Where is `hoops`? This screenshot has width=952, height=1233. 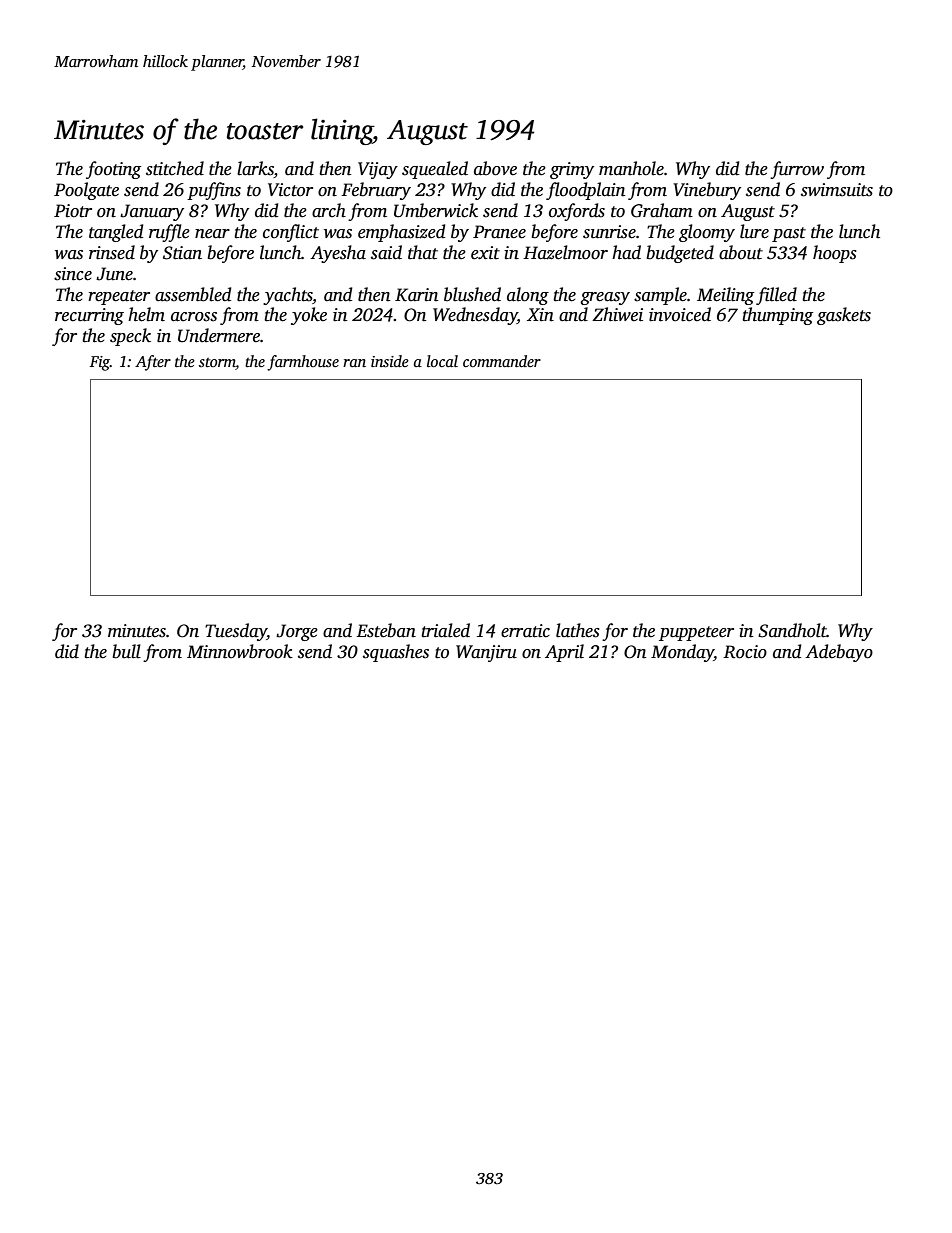 hoops is located at coordinates (835, 254).
